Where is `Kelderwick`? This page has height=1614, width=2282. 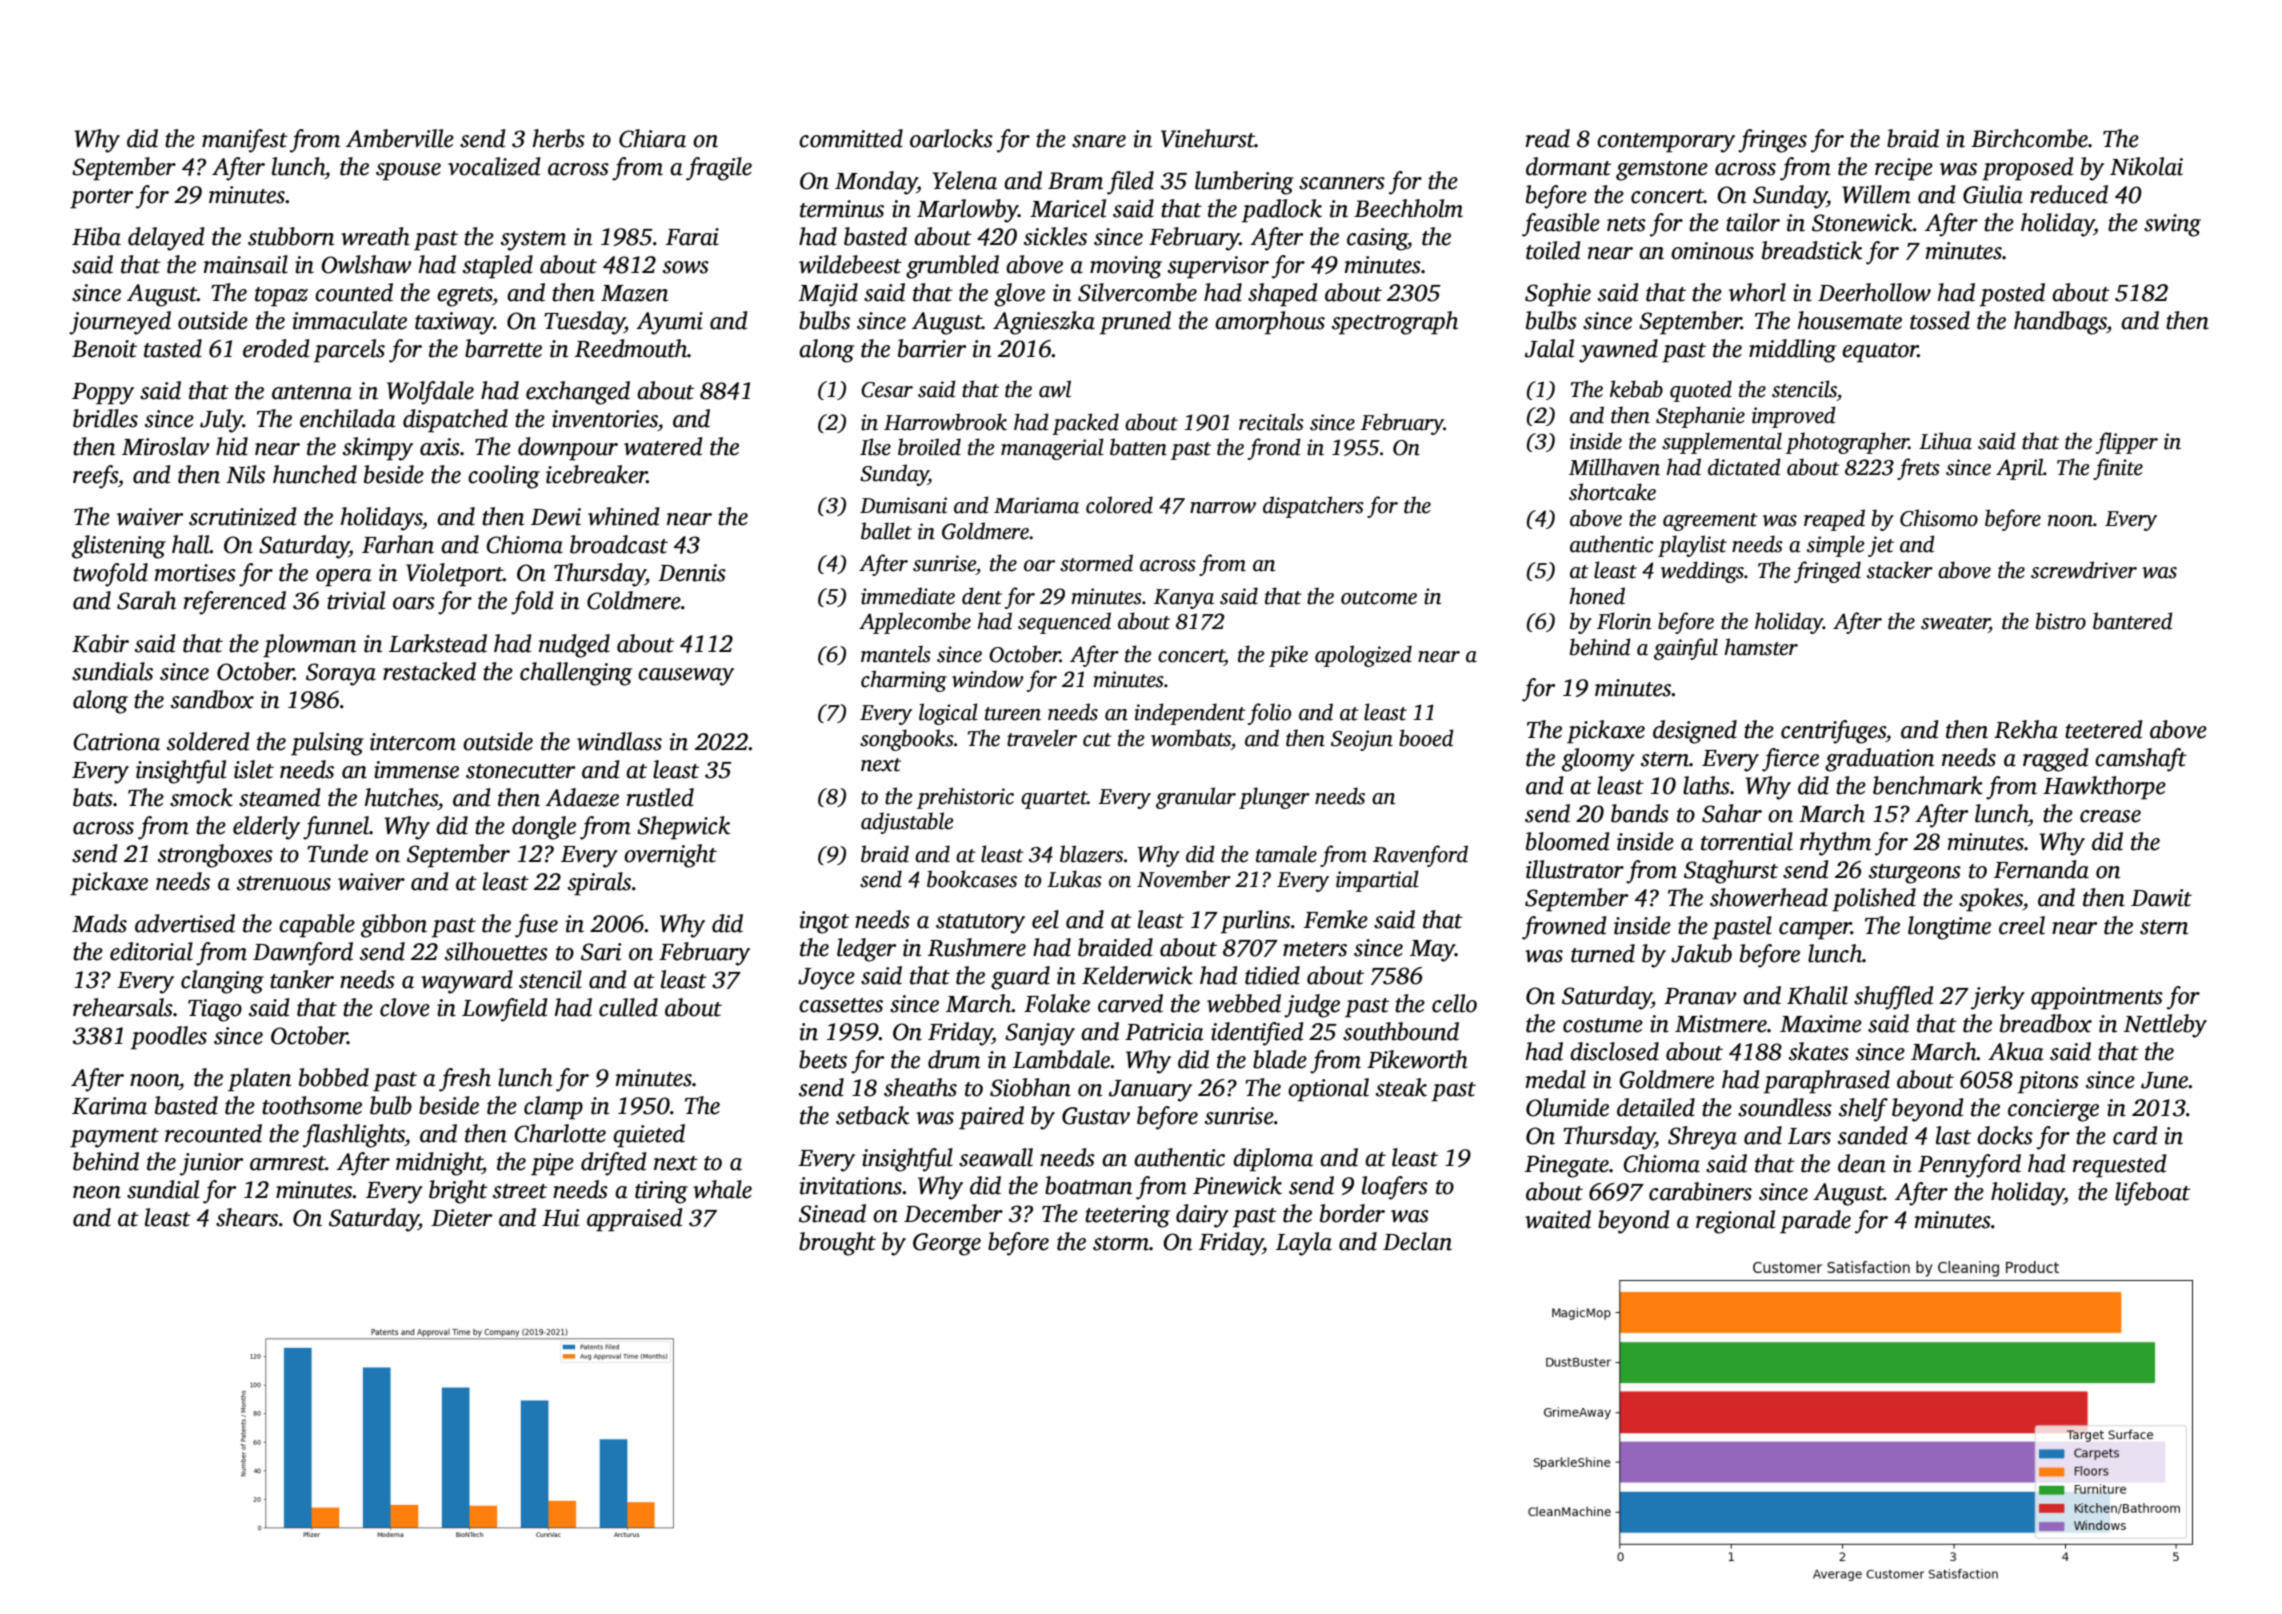 Kelderwick is located at coordinates (1137, 975).
